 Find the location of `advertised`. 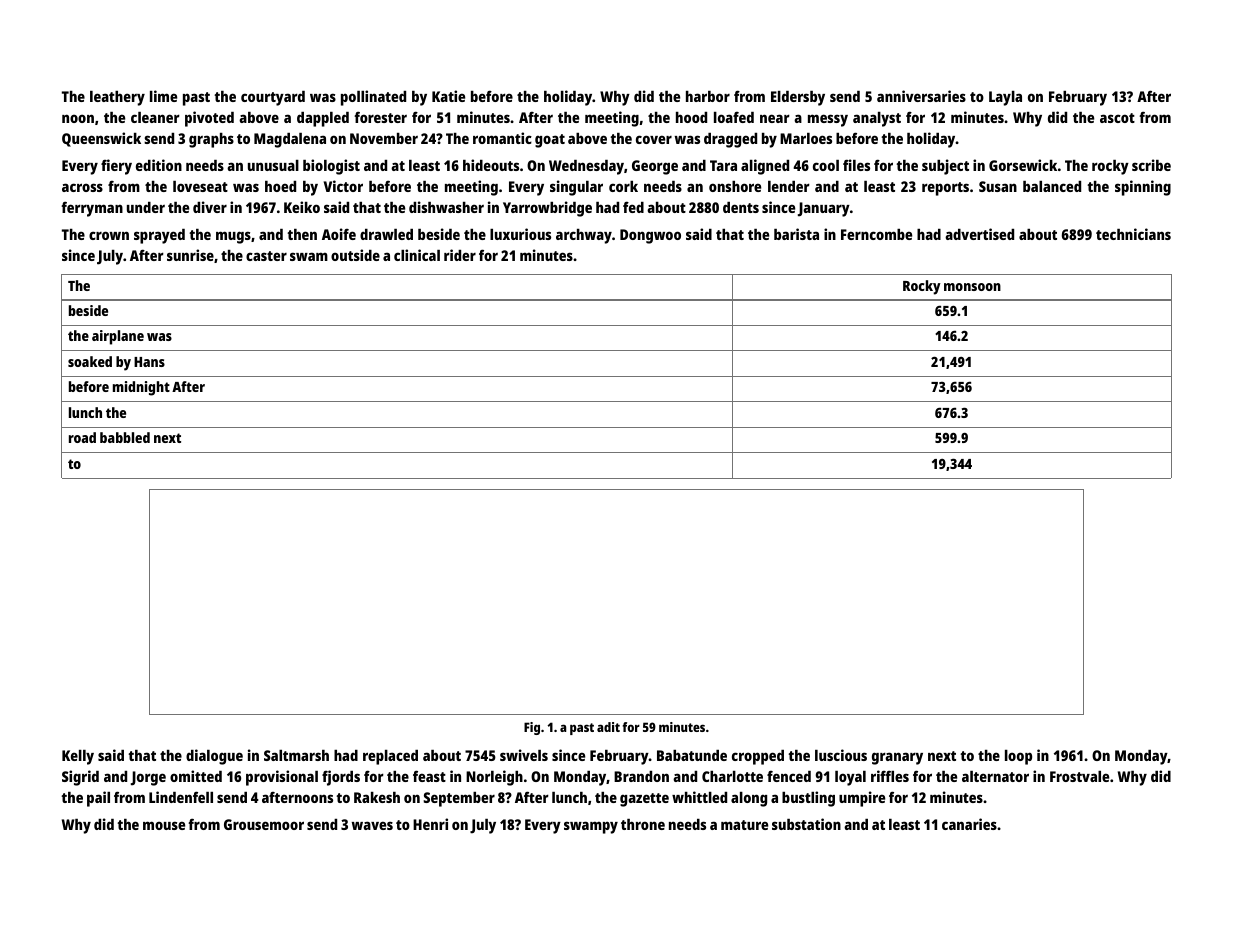

advertised is located at coordinates (979, 234).
